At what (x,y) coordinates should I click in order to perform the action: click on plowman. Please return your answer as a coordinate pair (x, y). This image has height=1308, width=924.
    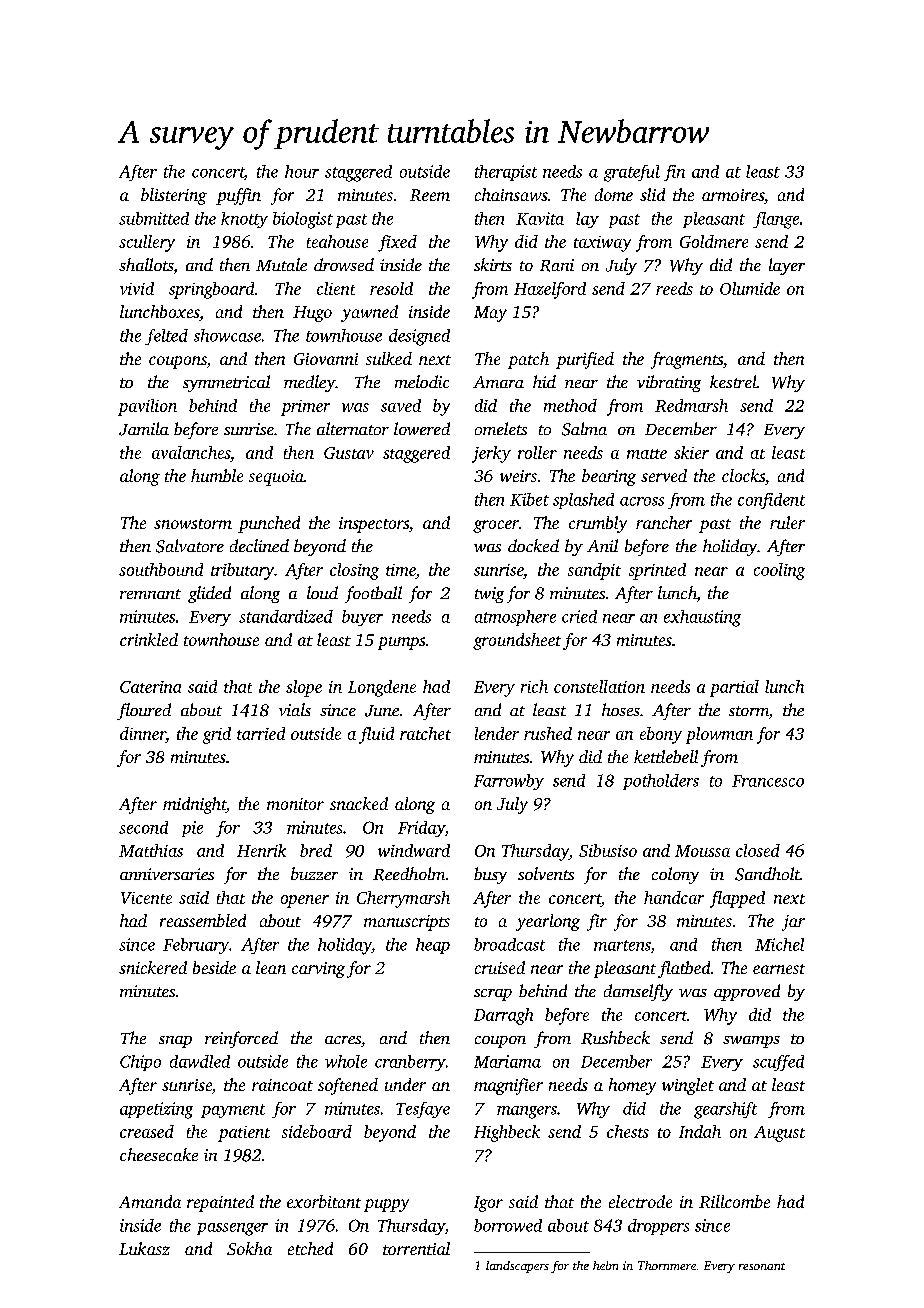
    Looking at the image, I should click on (719, 735).
